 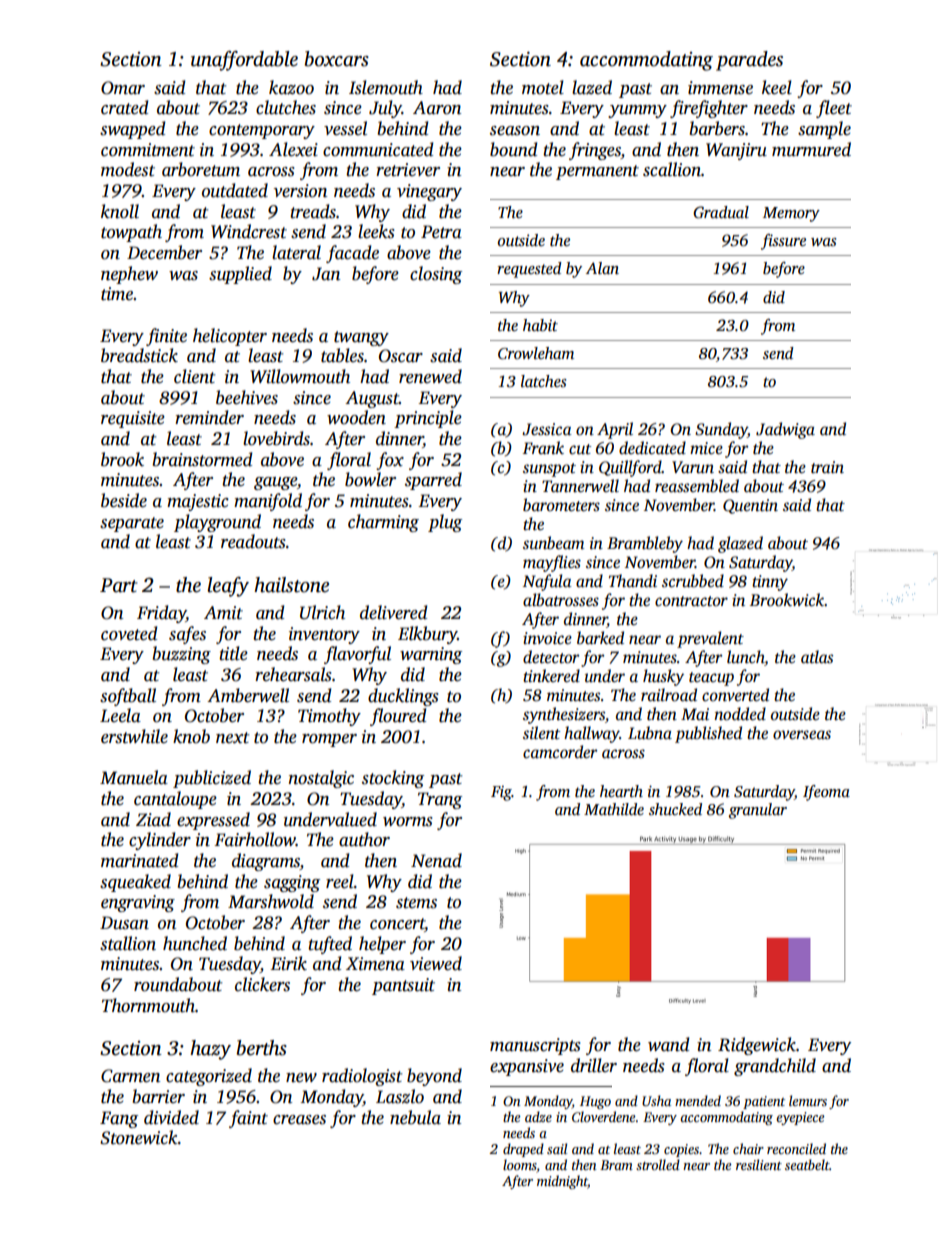 I want to click on crated, so click(x=124, y=107).
